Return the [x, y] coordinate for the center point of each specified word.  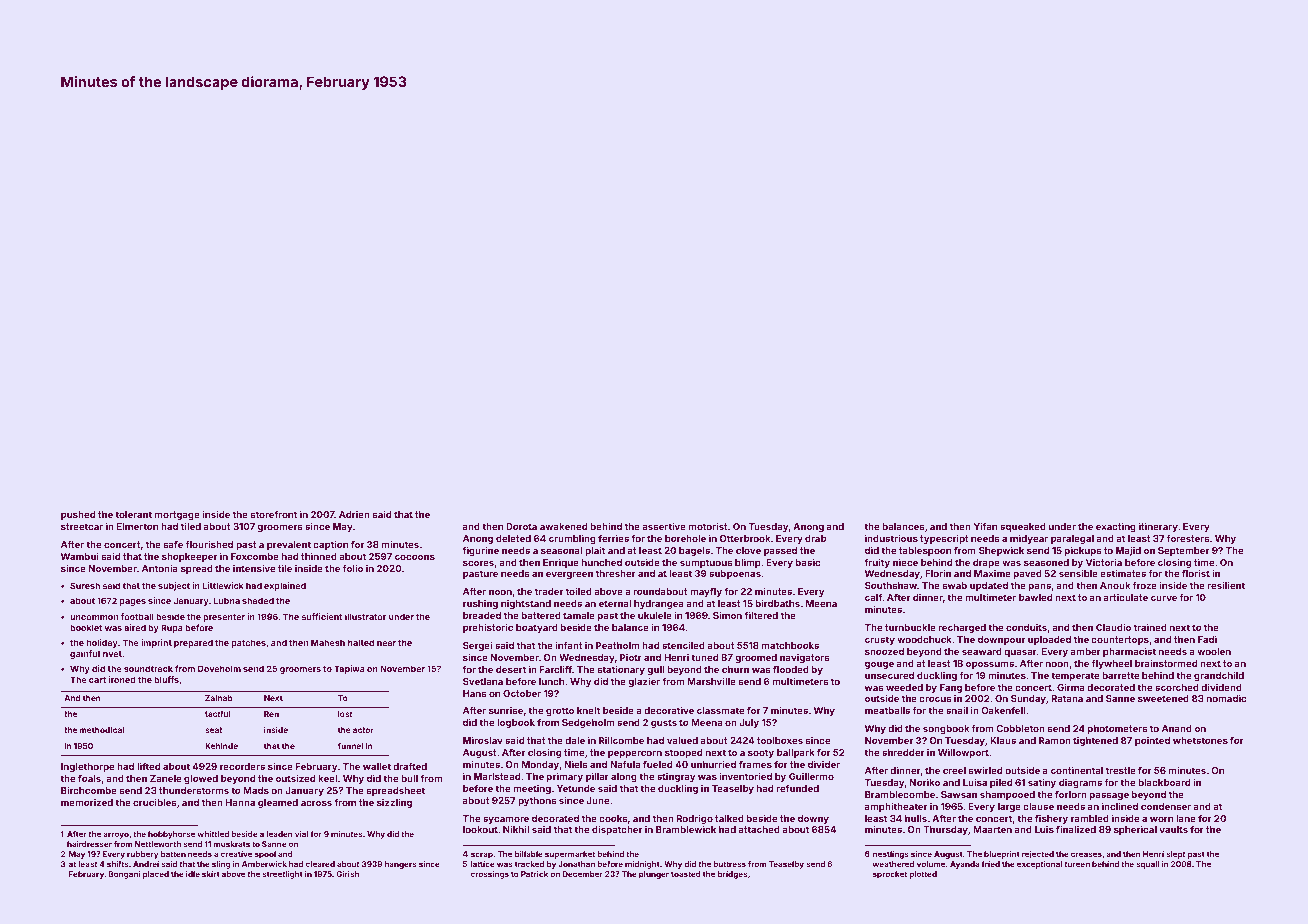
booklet [86, 627]
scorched [1177, 687]
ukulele [655, 615]
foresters [1188, 538]
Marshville [711, 681]
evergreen [569, 575]
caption [330, 545]
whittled [213, 834]
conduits [1026, 627]
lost [345, 714]
